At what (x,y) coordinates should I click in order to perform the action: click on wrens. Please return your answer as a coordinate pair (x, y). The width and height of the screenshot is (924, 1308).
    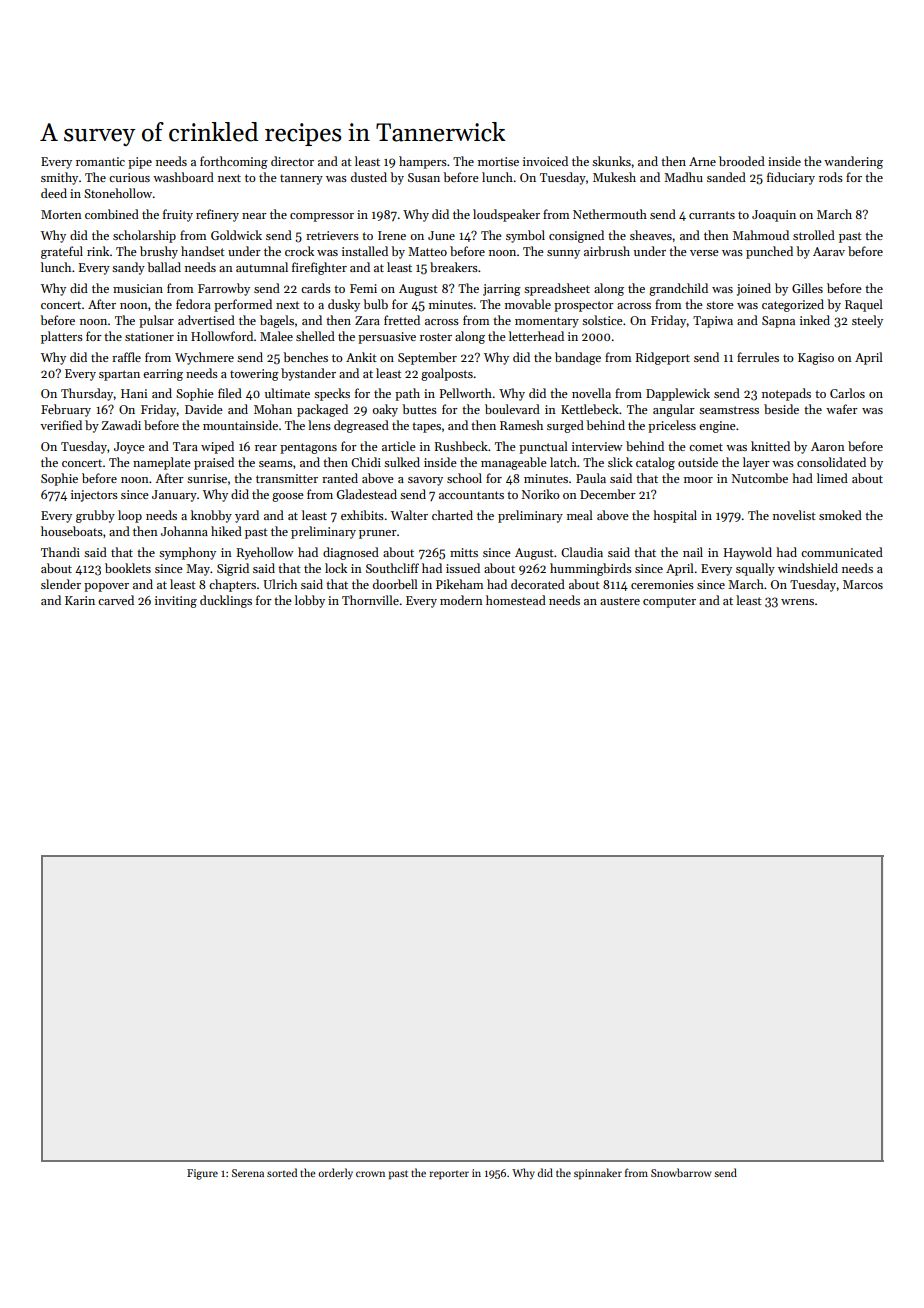
    Looking at the image, I should click on (797, 602).
